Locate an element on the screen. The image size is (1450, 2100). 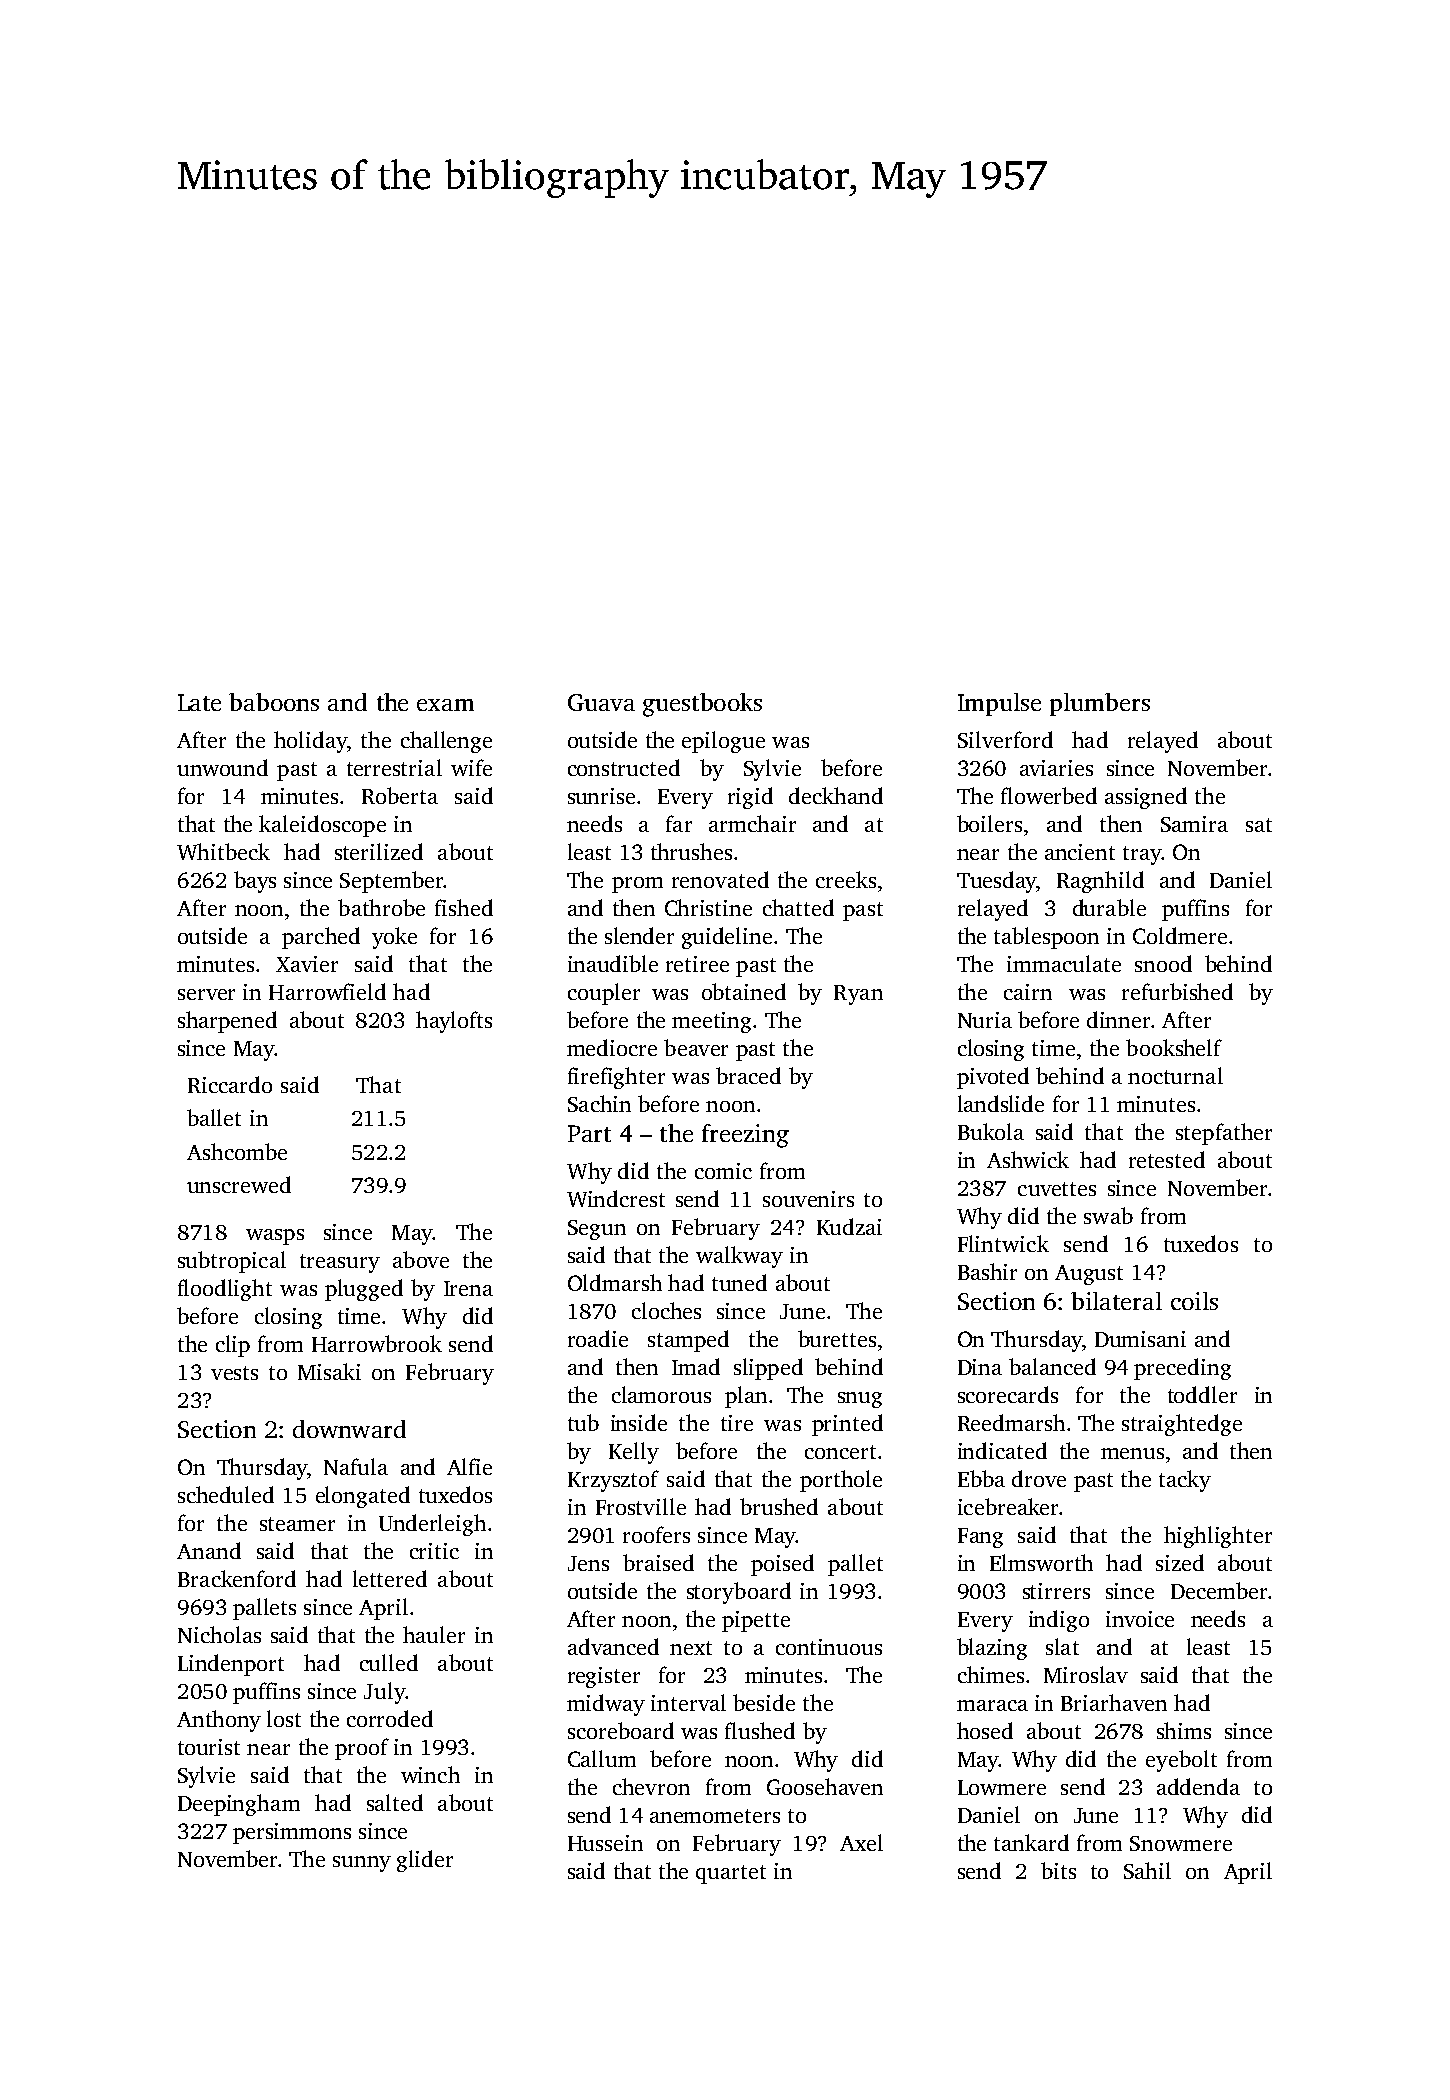
baboons is located at coordinates (274, 702).
